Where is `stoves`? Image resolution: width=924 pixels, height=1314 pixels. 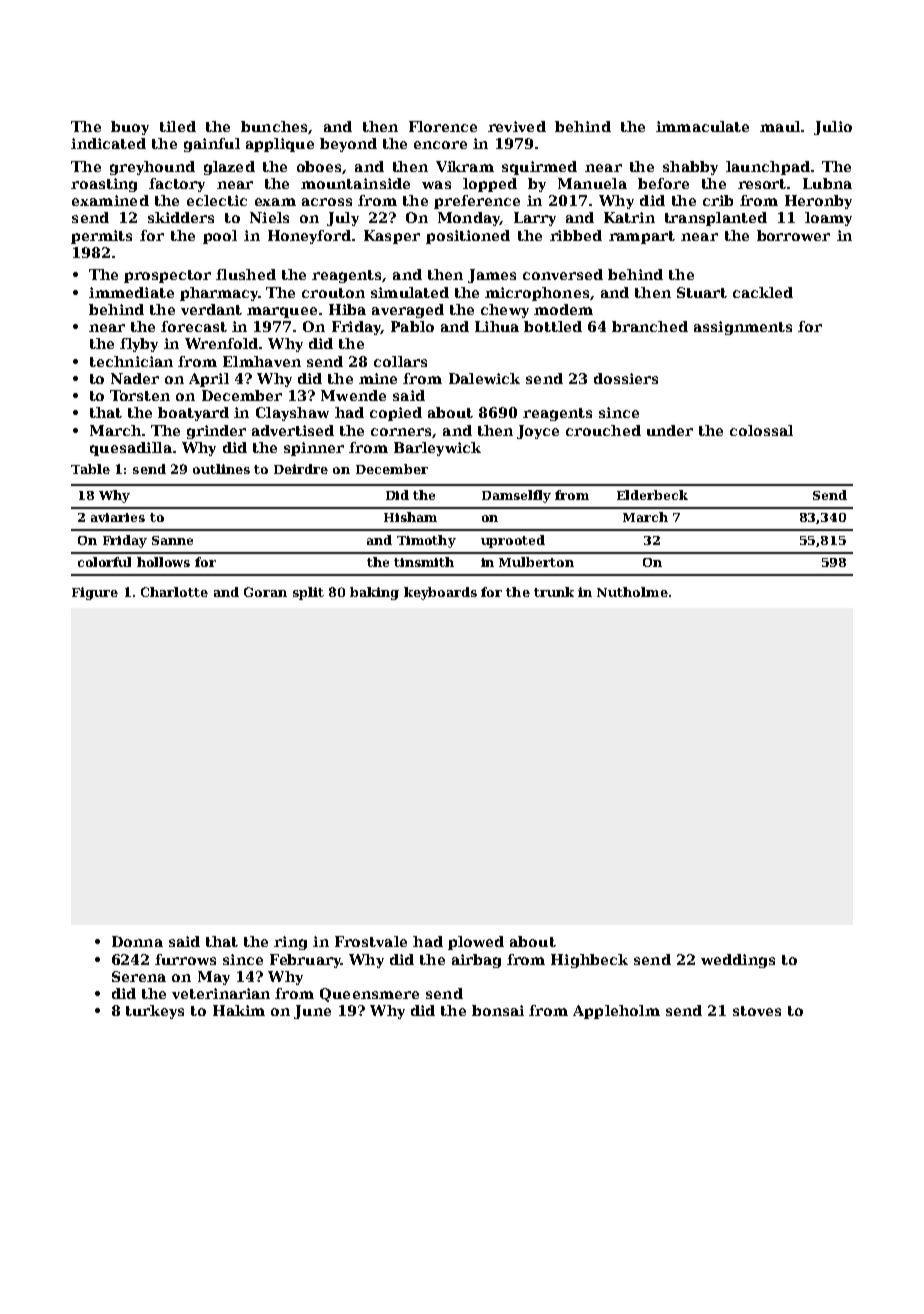 stoves is located at coordinates (757, 1011).
